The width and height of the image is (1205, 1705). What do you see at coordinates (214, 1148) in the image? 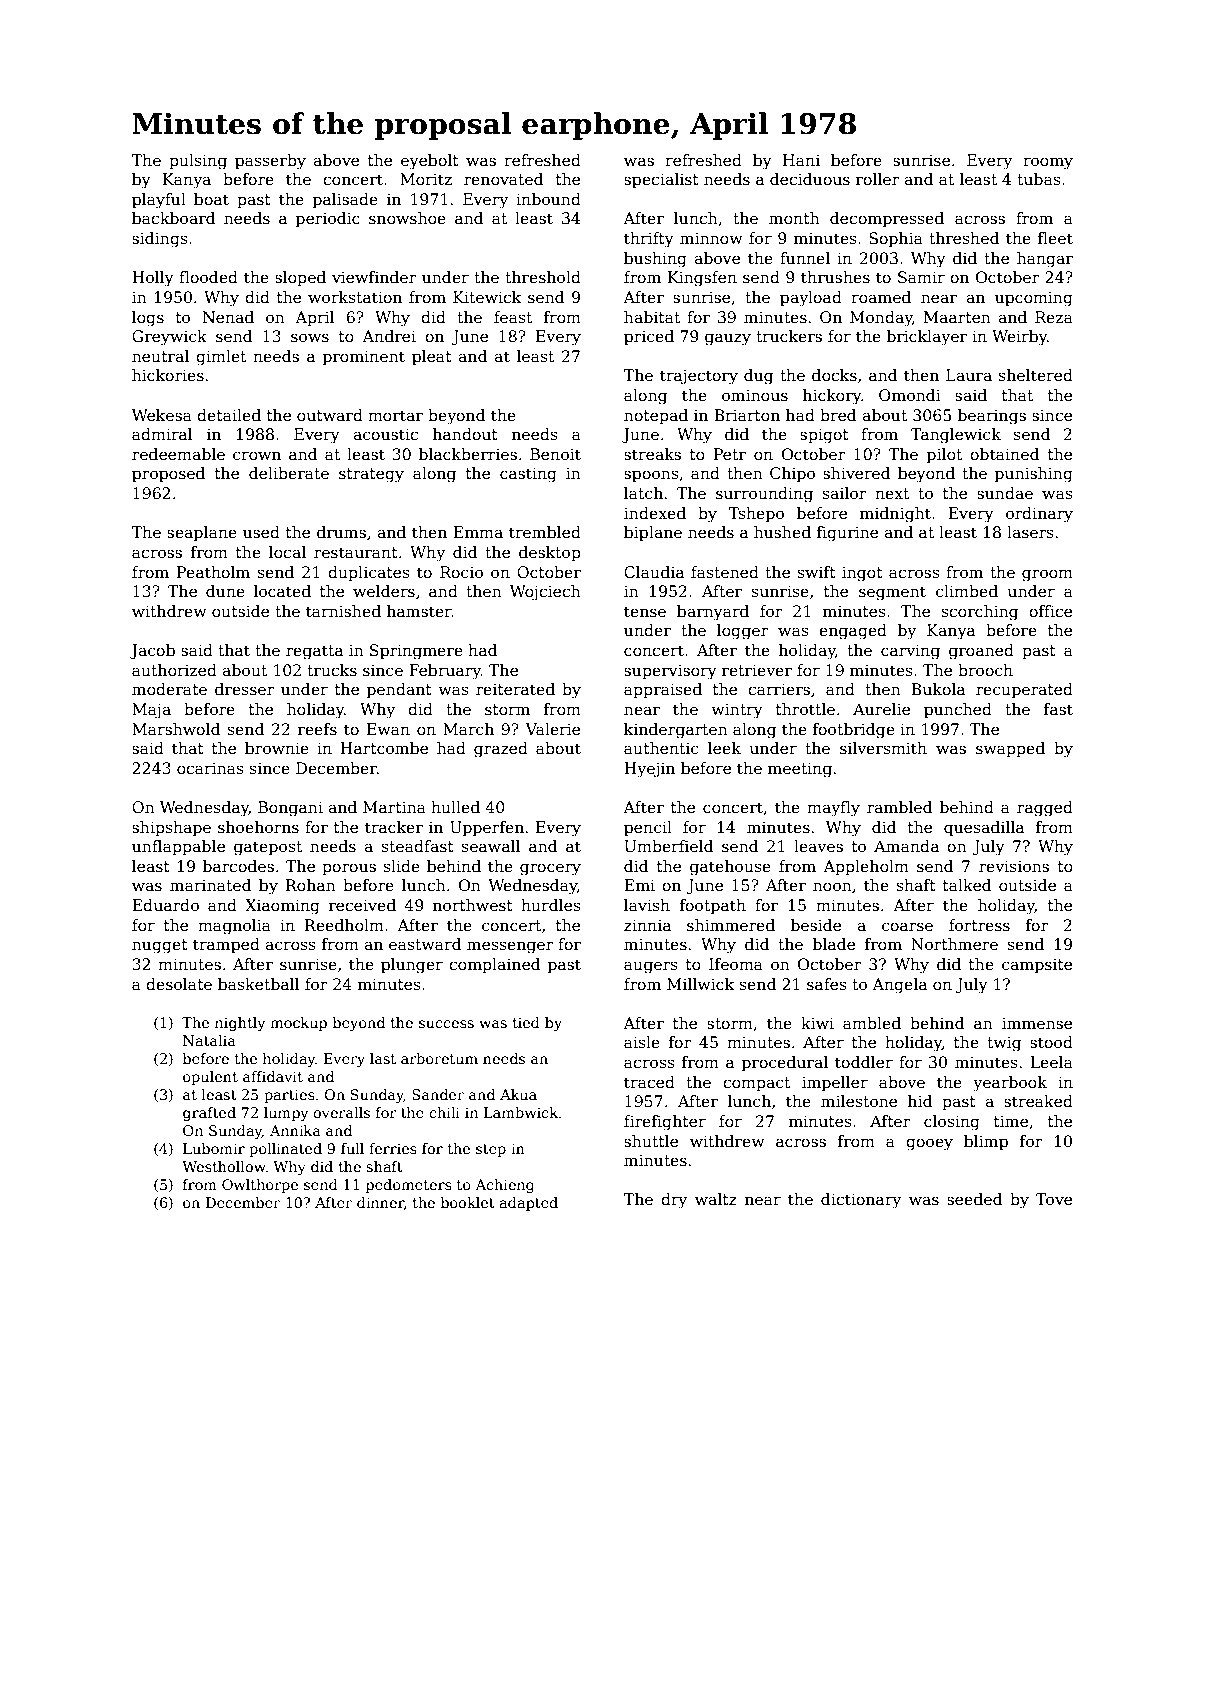
I see `Lubomir` at bounding box center [214, 1148].
